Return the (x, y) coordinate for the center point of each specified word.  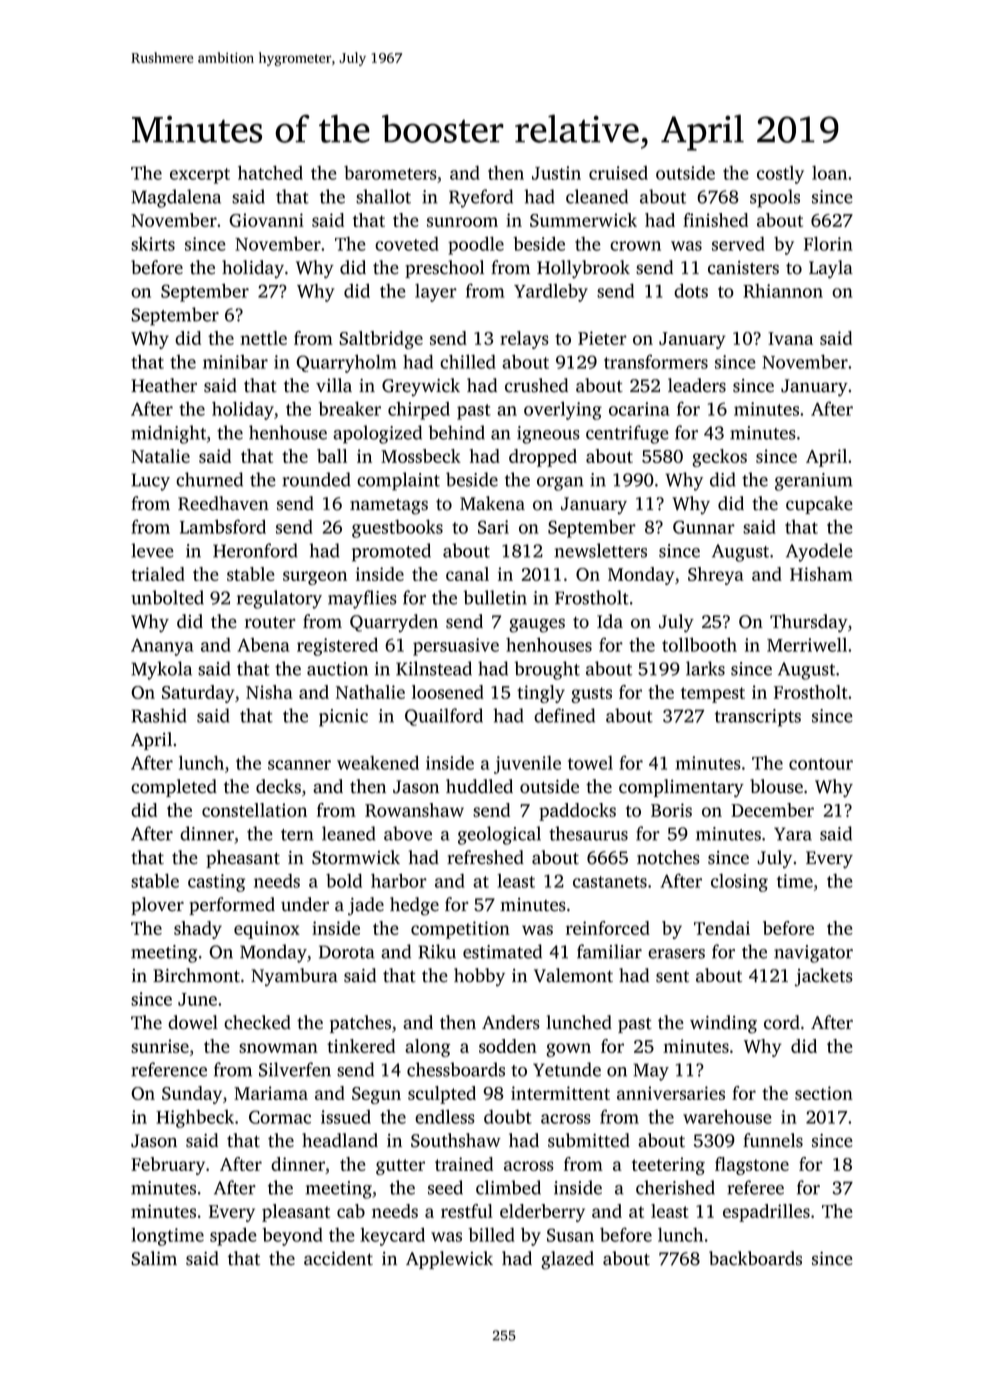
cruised (618, 173)
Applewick (449, 1260)
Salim (154, 1258)
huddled (479, 786)
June (197, 999)
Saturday (198, 694)
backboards (755, 1258)
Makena (492, 503)
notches (668, 857)
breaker (349, 408)
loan (829, 172)
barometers (390, 172)
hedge (414, 906)
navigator (813, 954)
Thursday (809, 623)
